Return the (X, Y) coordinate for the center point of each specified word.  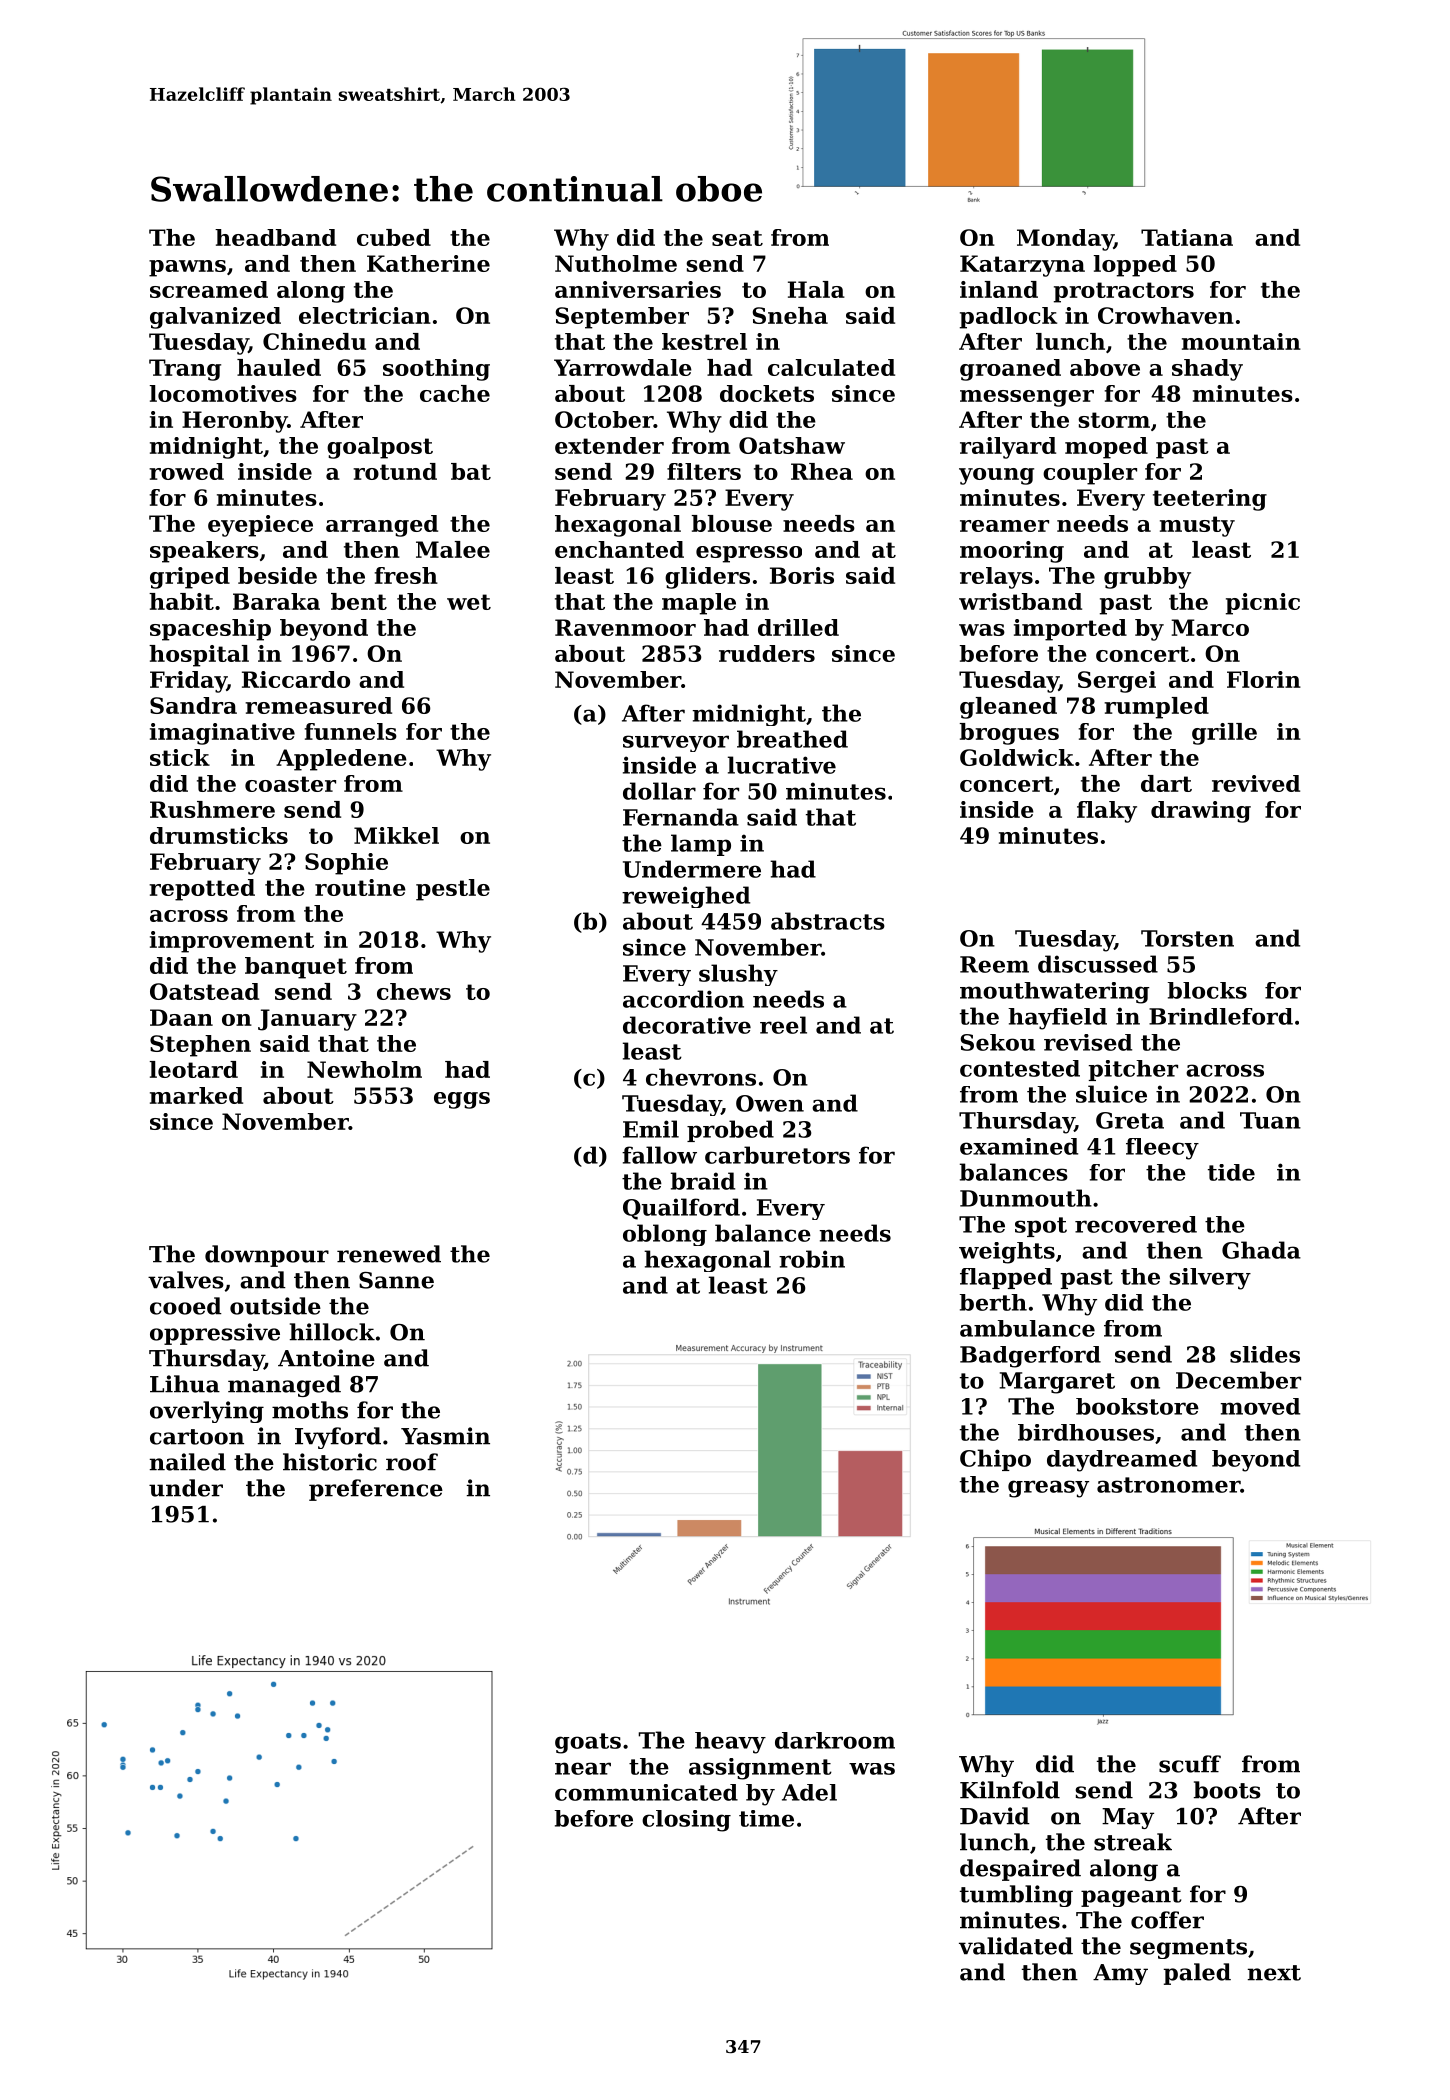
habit (181, 601)
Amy (1120, 1974)
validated (1016, 1946)
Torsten (1187, 938)
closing (686, 1821)
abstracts (828, 921)
